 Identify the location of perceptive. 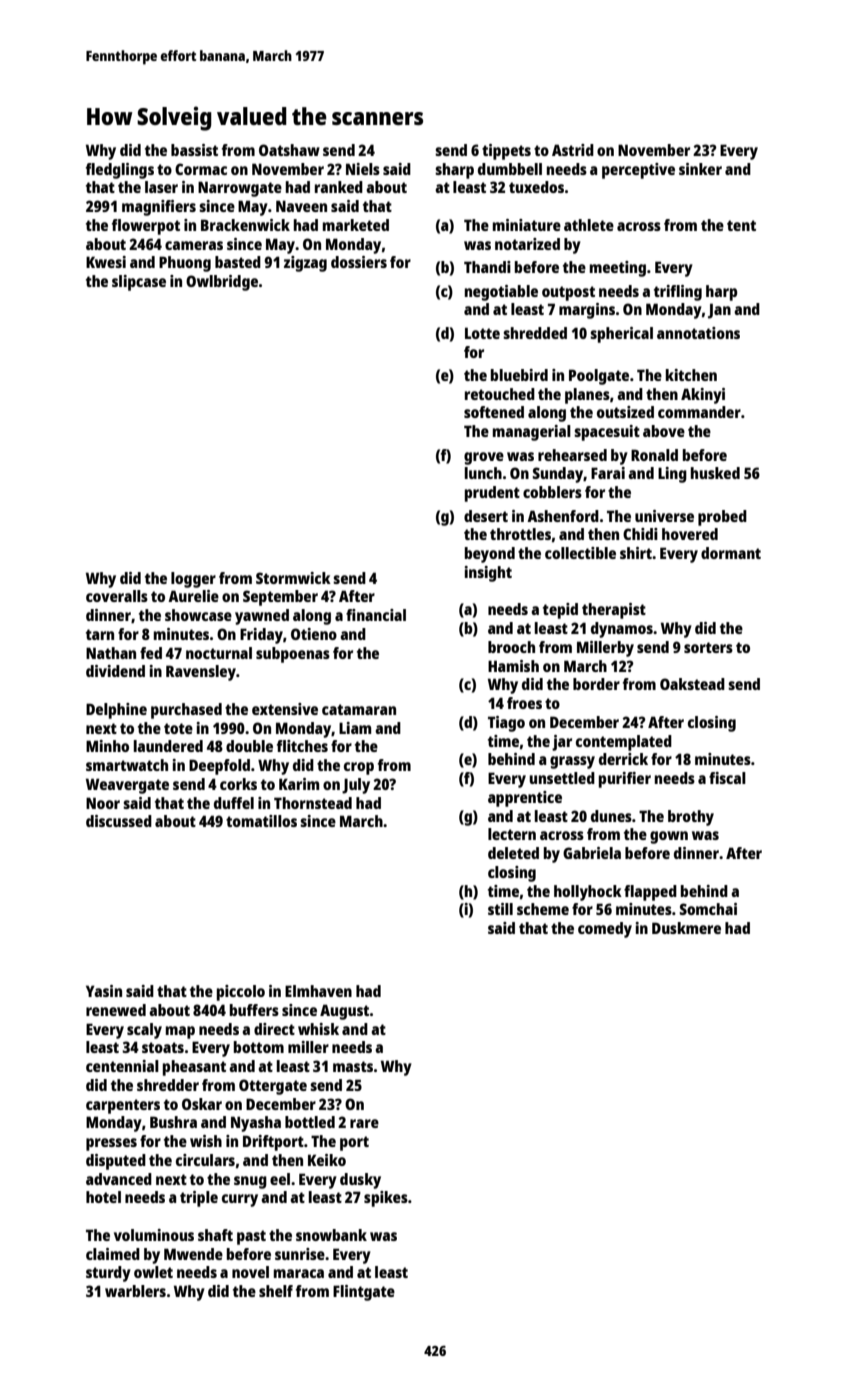
(638, 171).
